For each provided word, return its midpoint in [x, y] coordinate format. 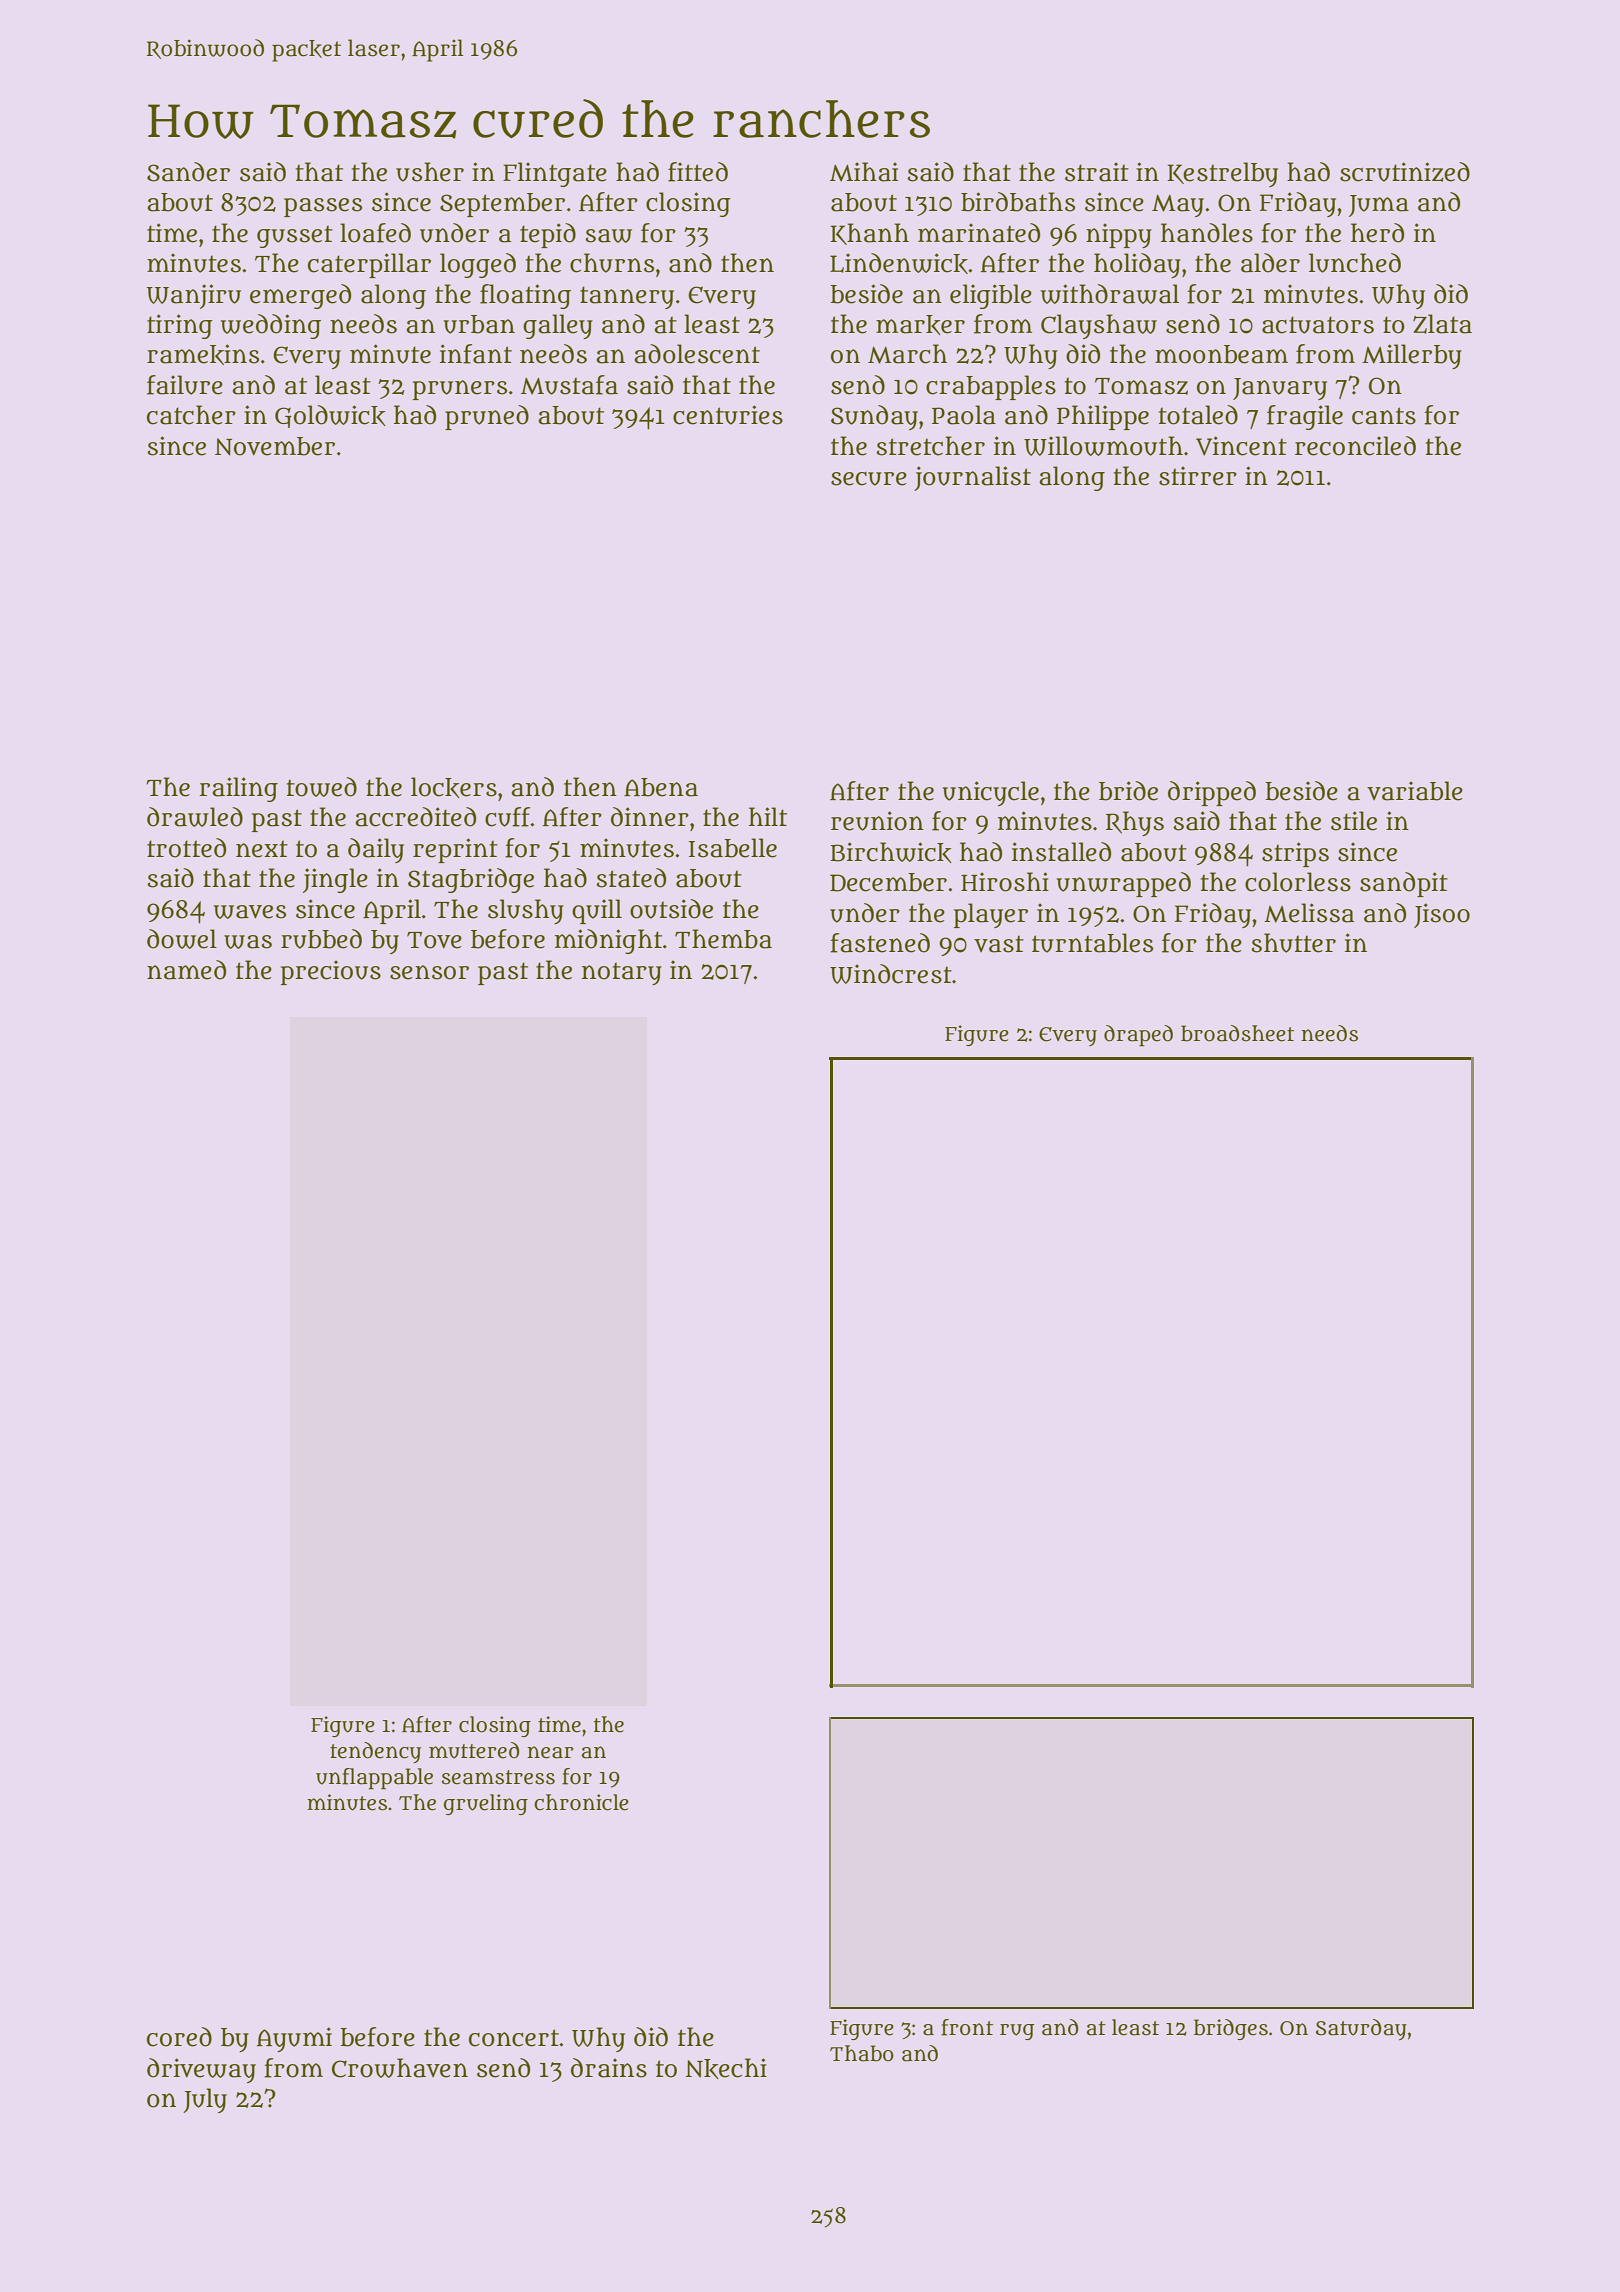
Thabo [862, 2053]
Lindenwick [899, 263]
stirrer [1198, 476]
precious [331, 972]
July [205, 2100]
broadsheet [1237, 1033]
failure [185, 385]
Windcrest [891, 974]
